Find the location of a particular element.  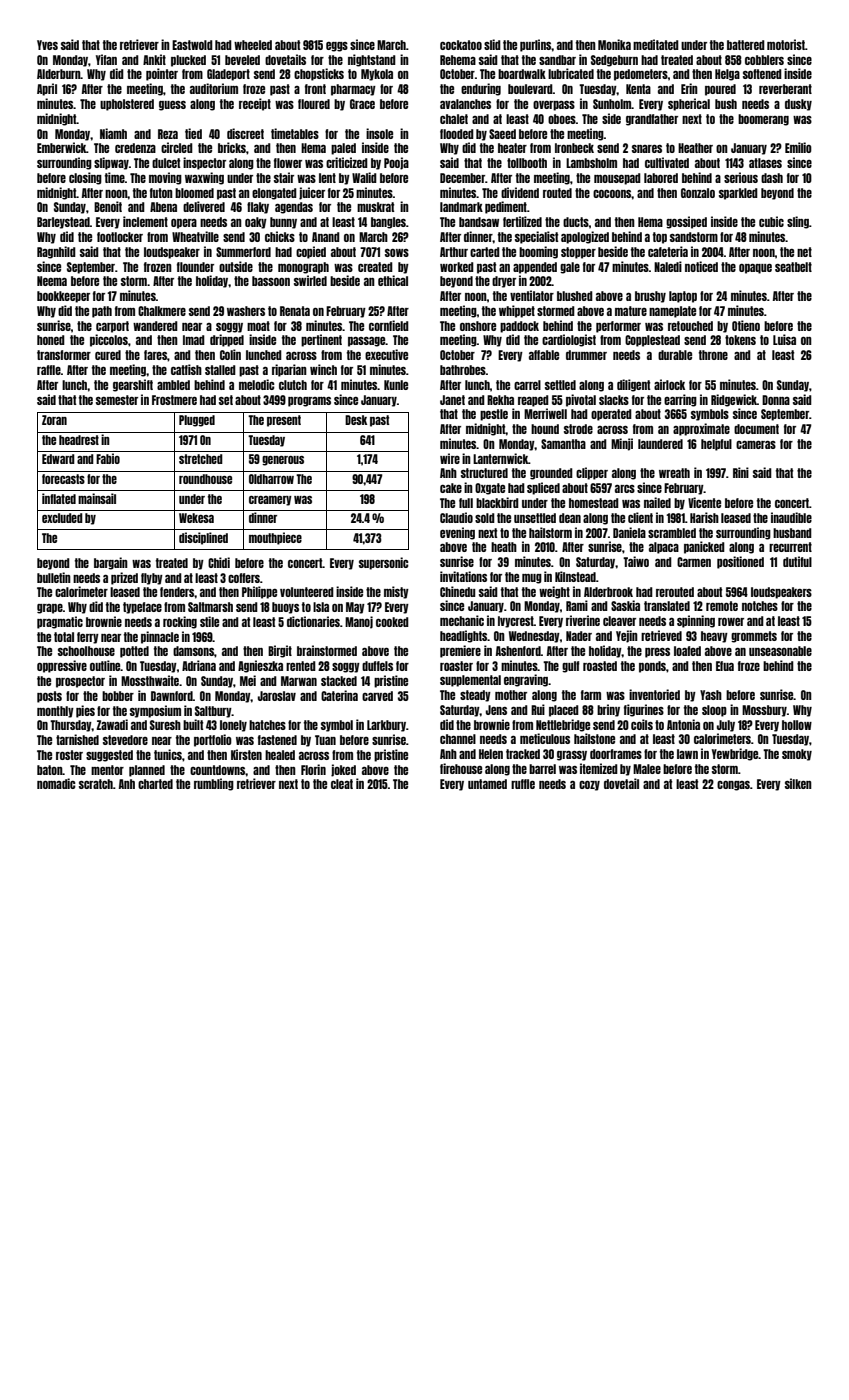

Ivycrest is located at coordinates (516, 622).
